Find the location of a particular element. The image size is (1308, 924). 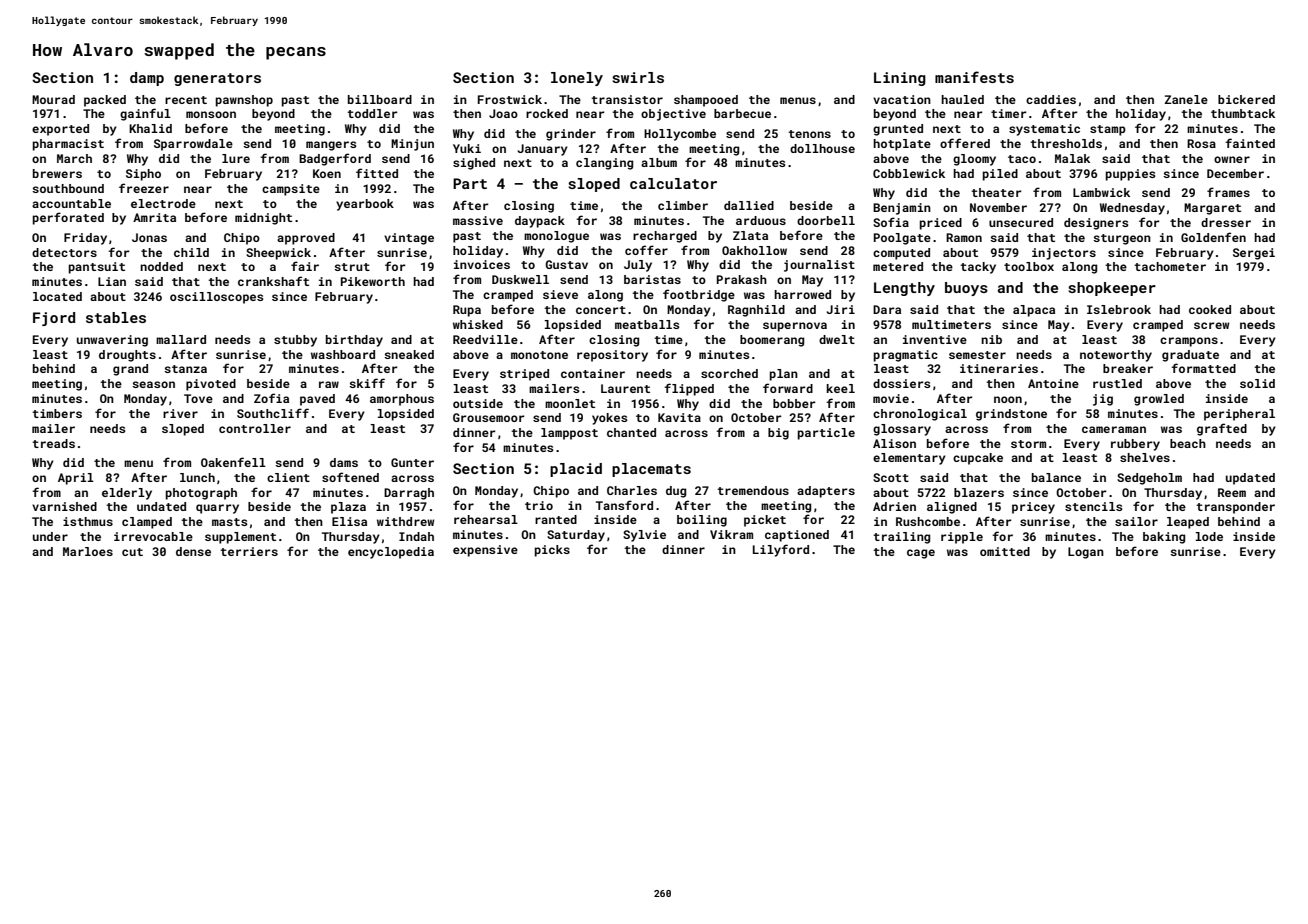

cooked is located at coordinates (1210, 309).
